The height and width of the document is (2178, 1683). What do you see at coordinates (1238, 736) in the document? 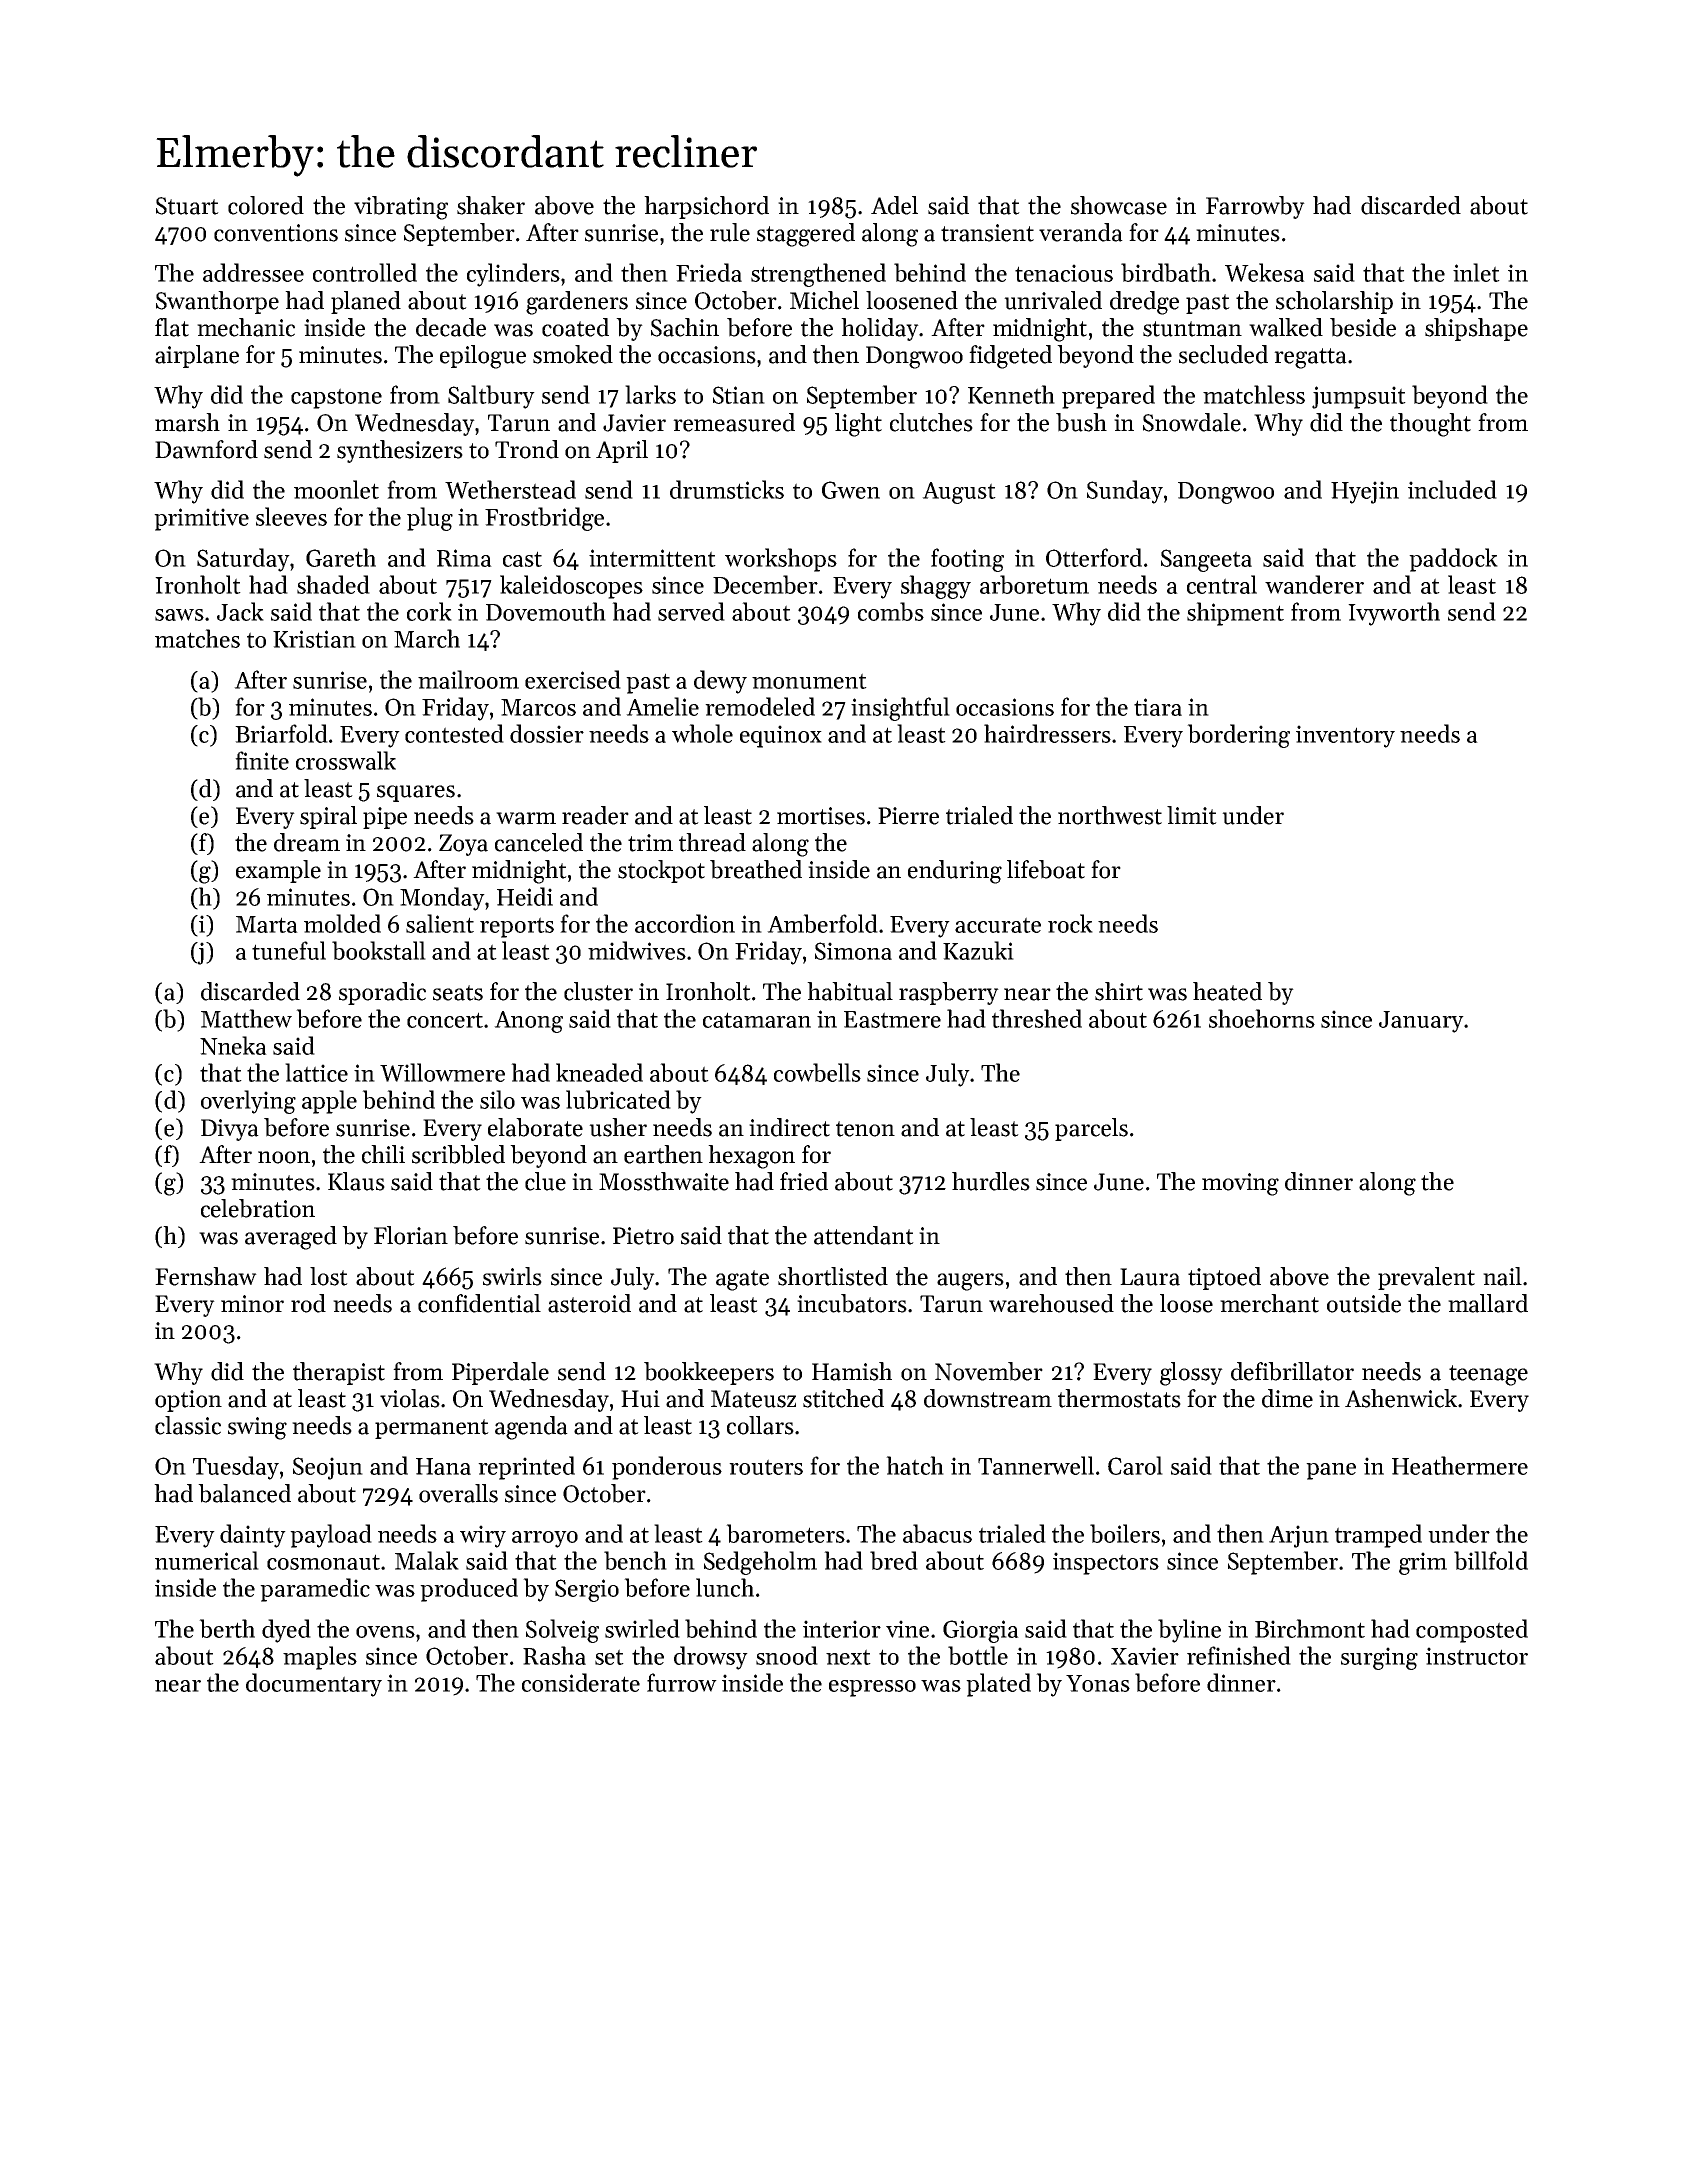
I see `bordering` at bounding box center [1238, 736].
